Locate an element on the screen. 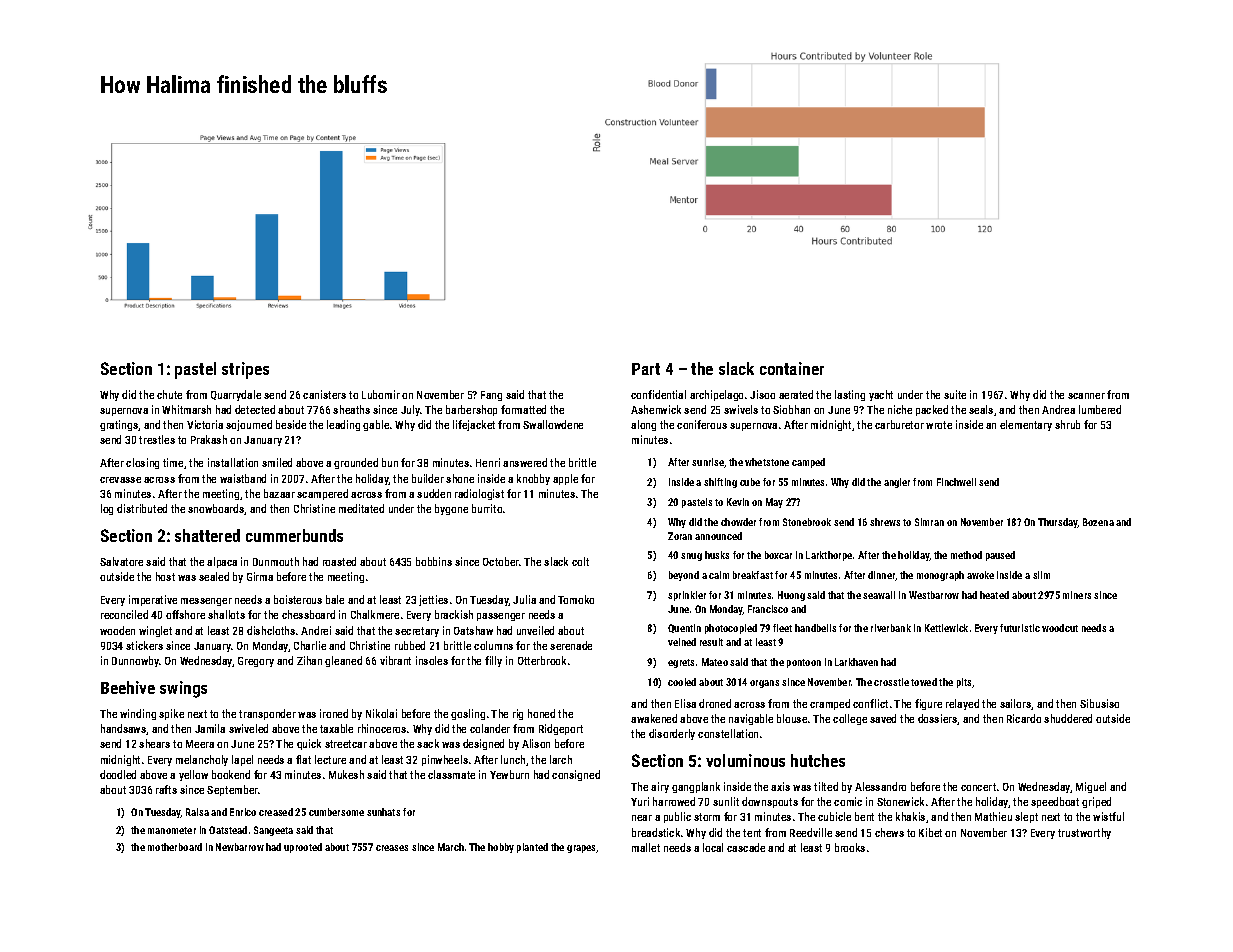 Image resolution: width=1233 pixels, height=952 pixels. crevasse is located at coordinates (120, 480).
